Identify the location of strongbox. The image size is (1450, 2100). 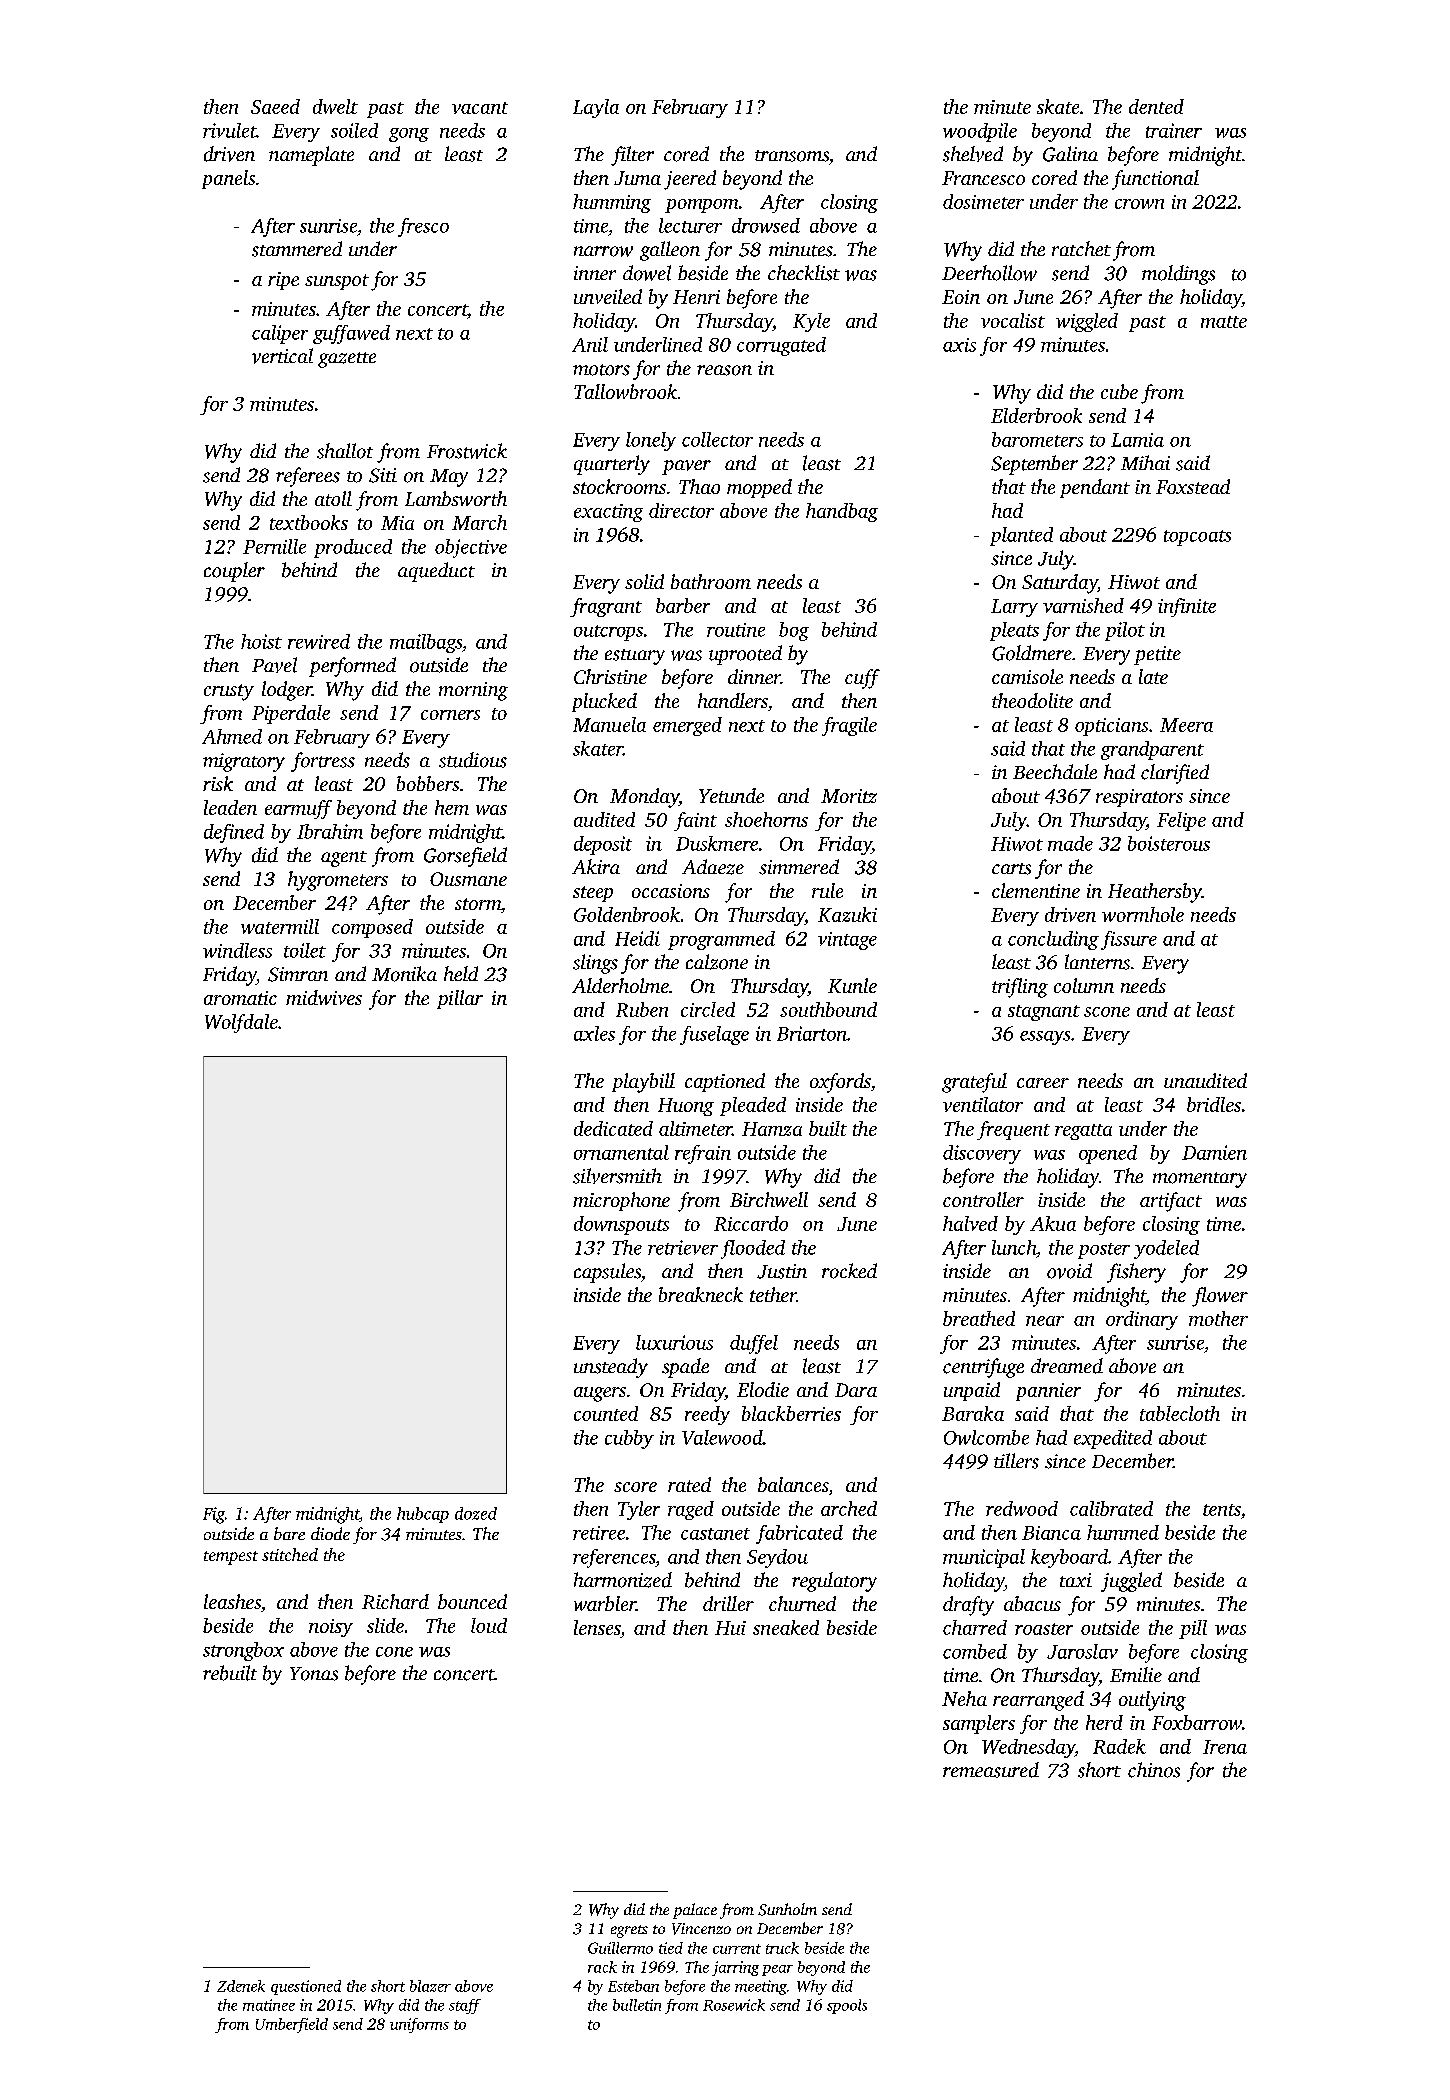
(243, 1651).
